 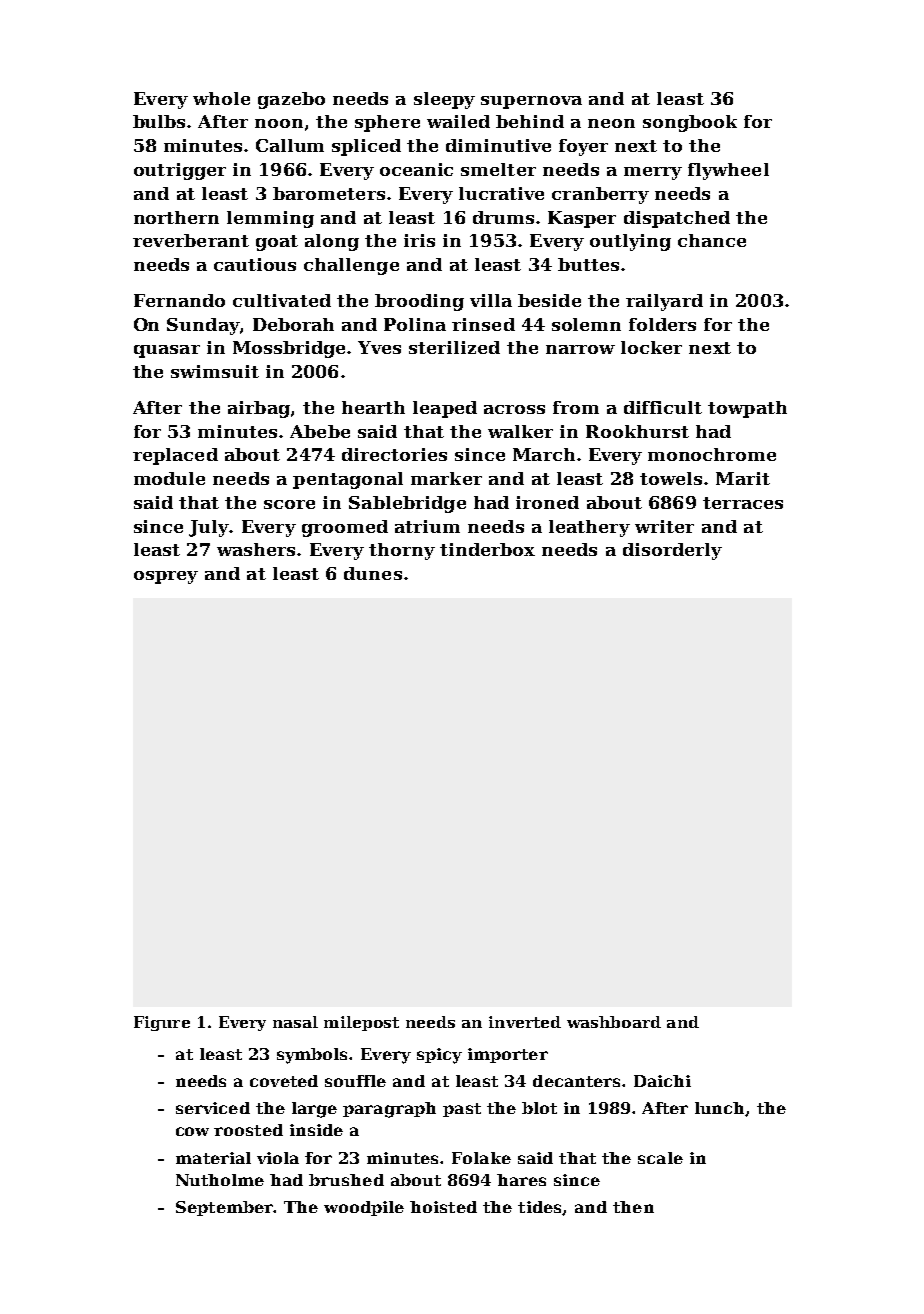 What do you see at coordinates (653, 173) in the screenshot?
I see `merry` at bounding box center [653, 173].
